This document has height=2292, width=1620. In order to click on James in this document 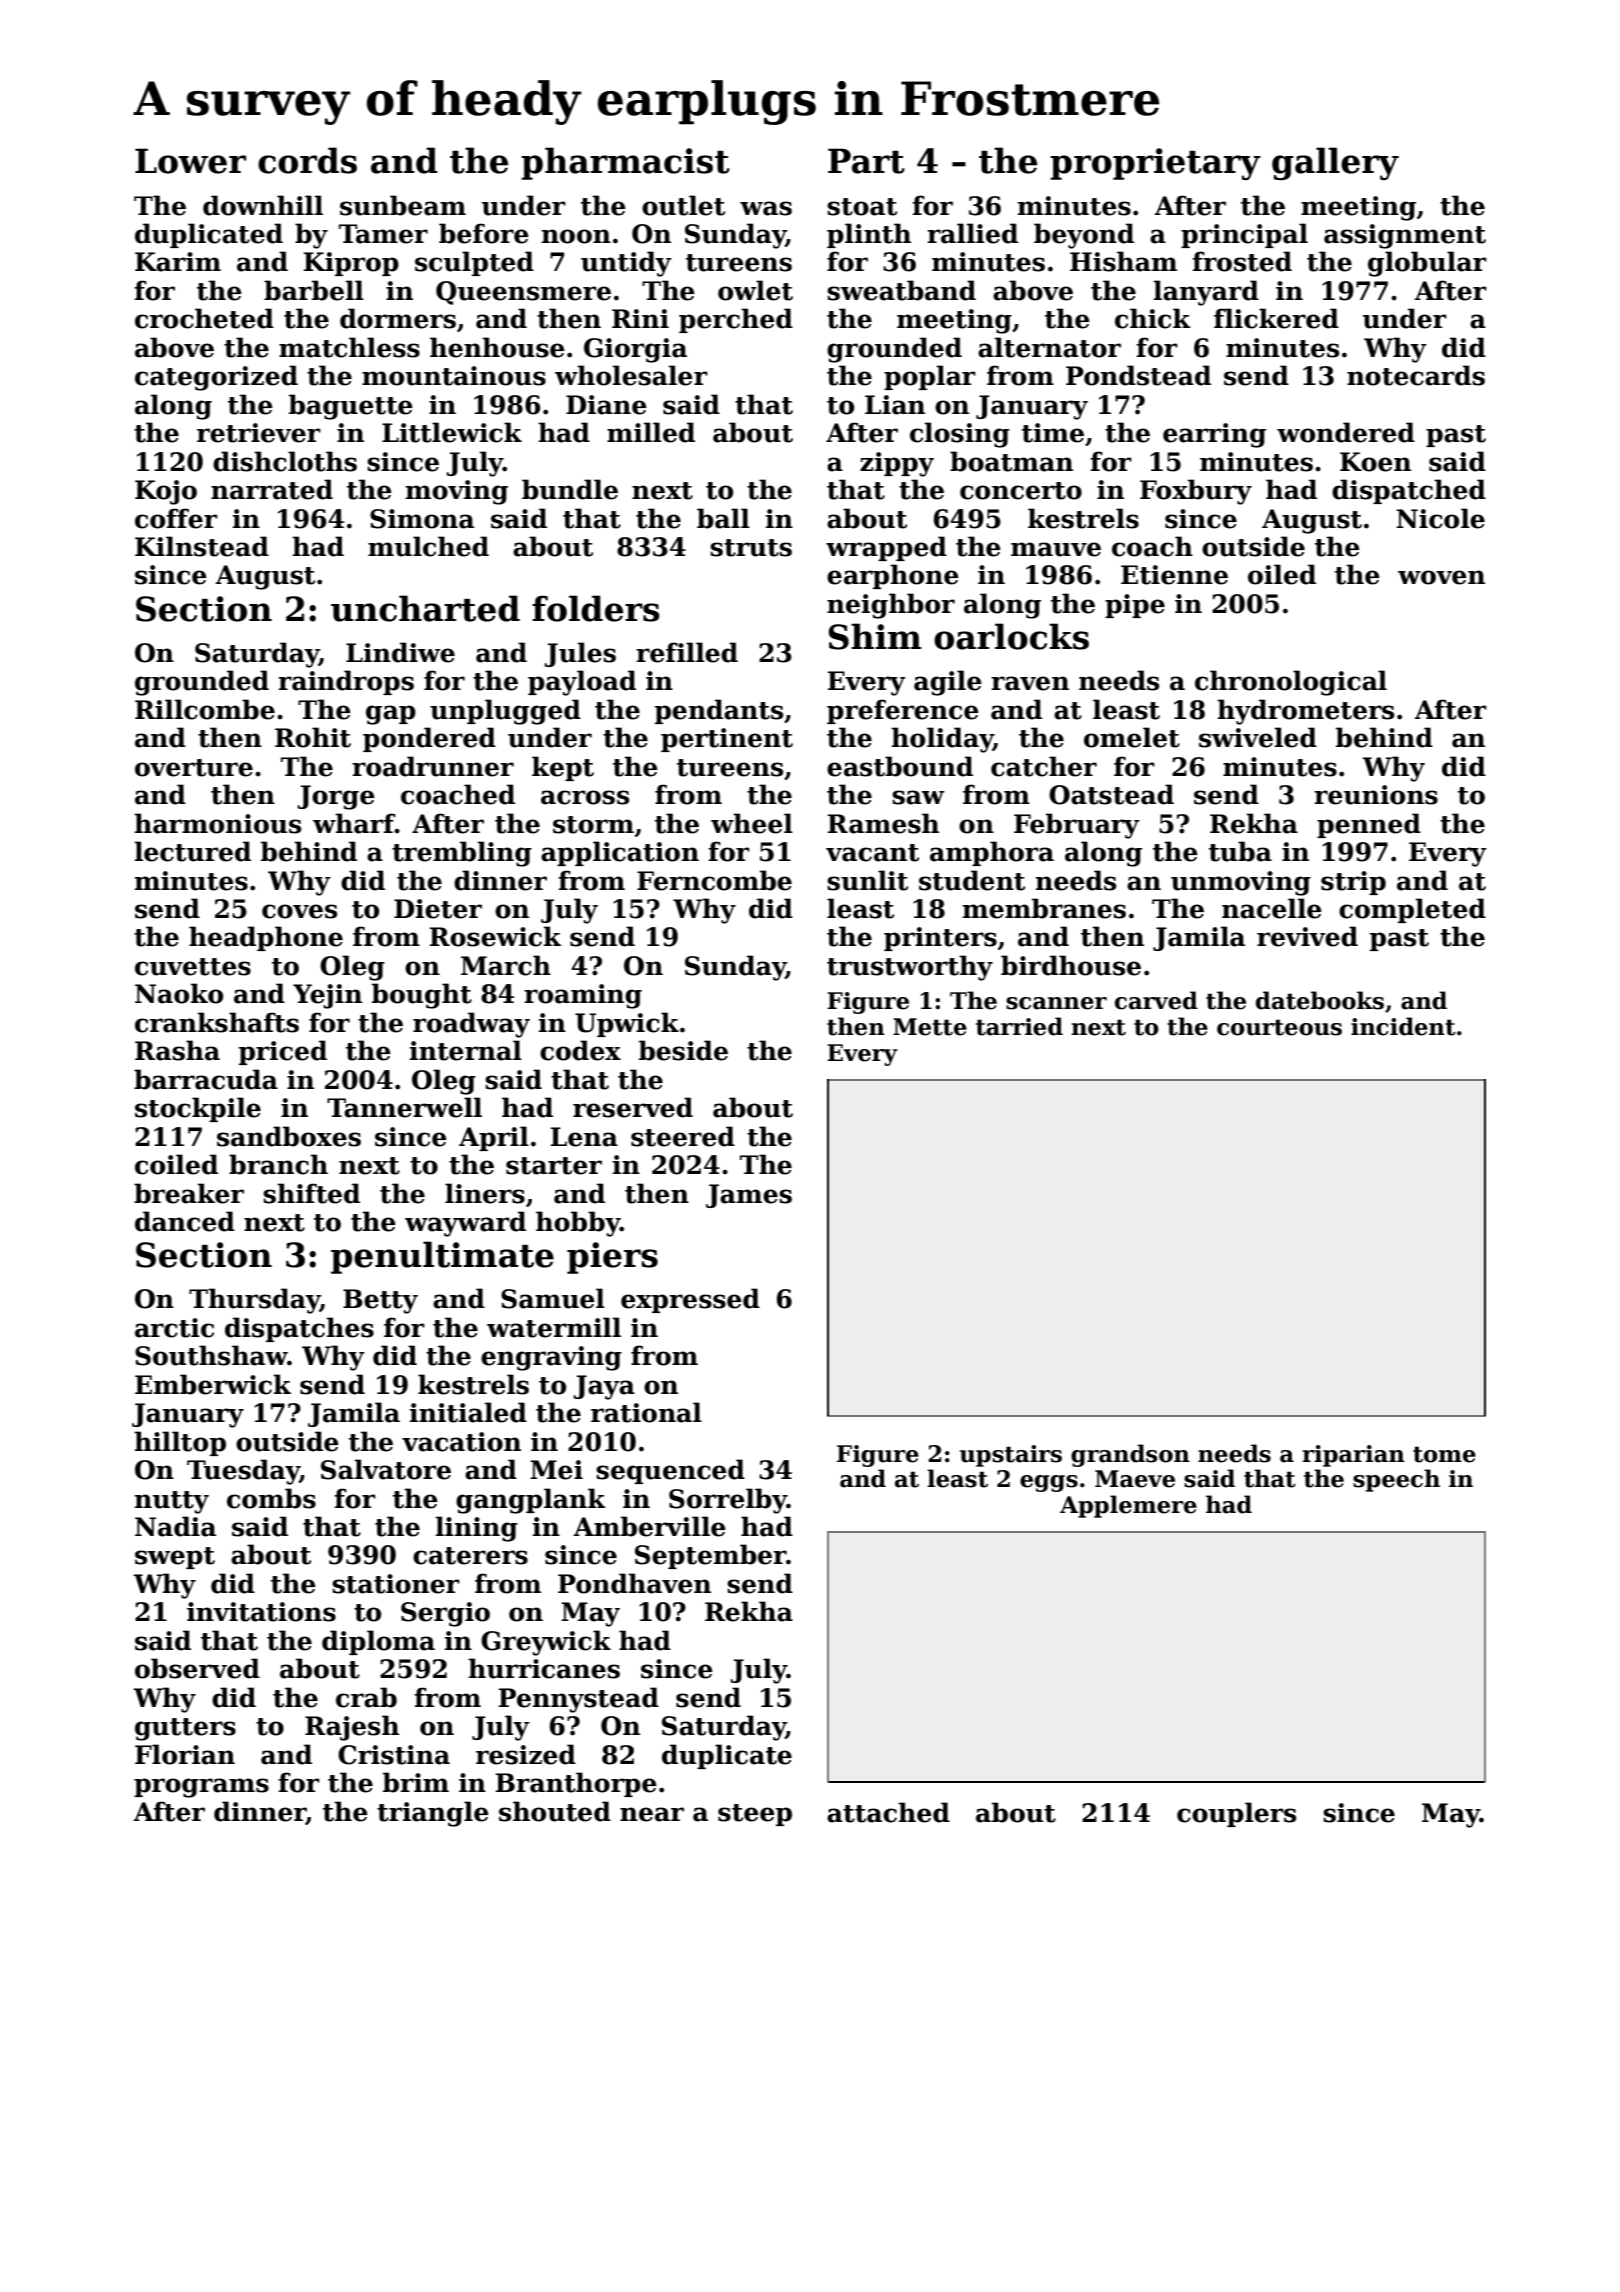, I will do `click(749, 1196)`.
